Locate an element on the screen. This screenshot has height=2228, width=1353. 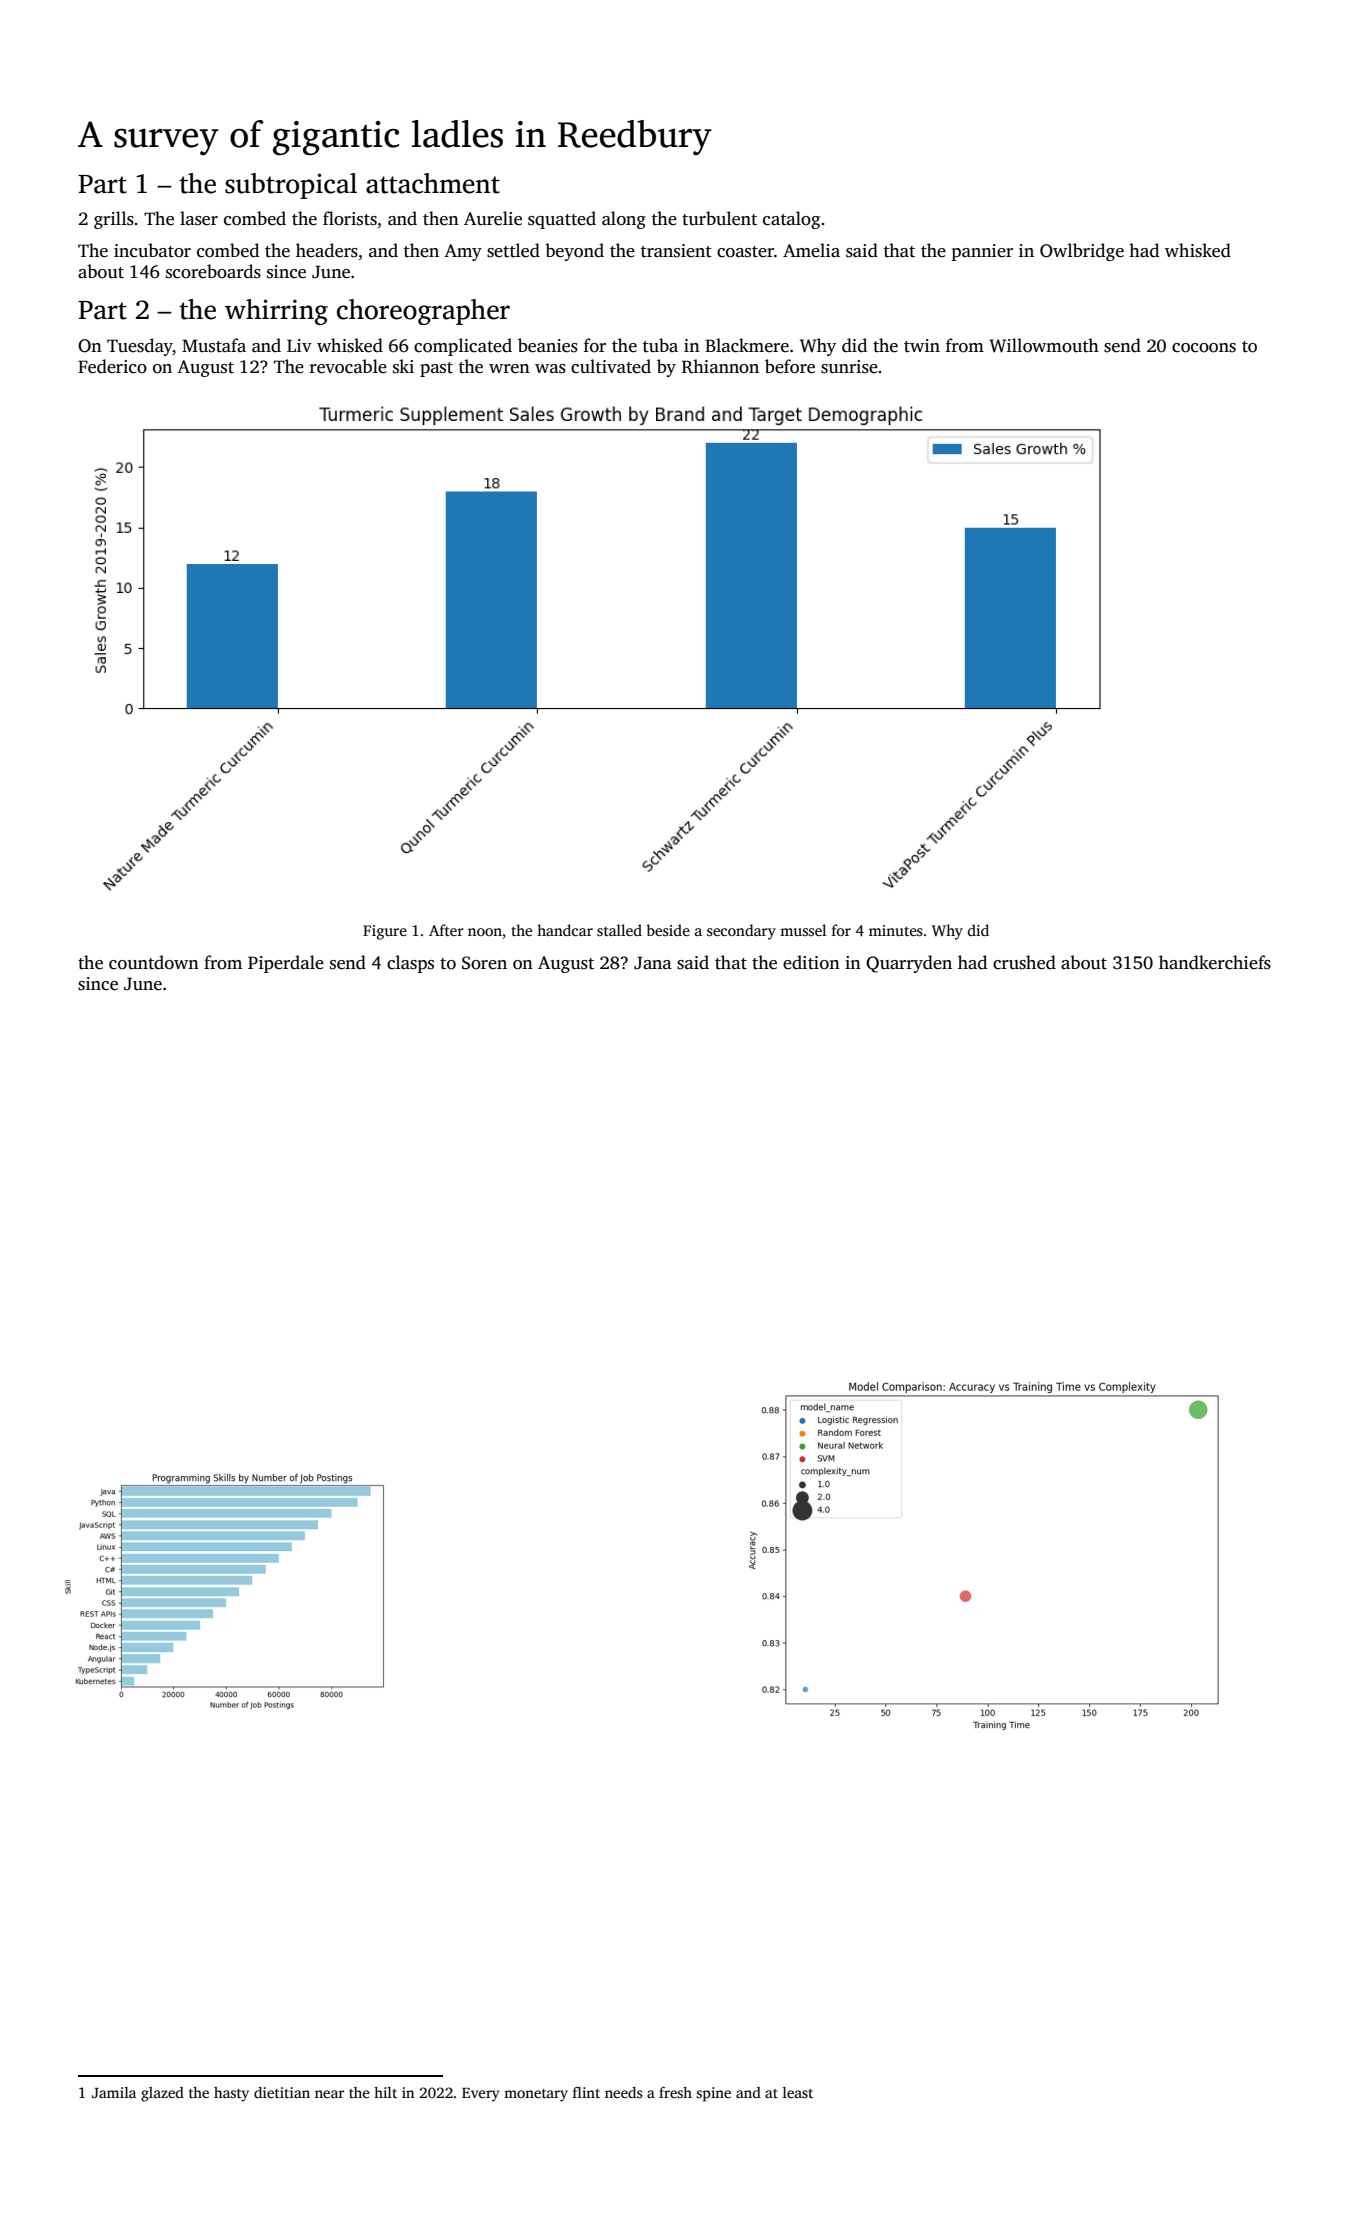
Piperdale is located at coordinates (286, 964).
